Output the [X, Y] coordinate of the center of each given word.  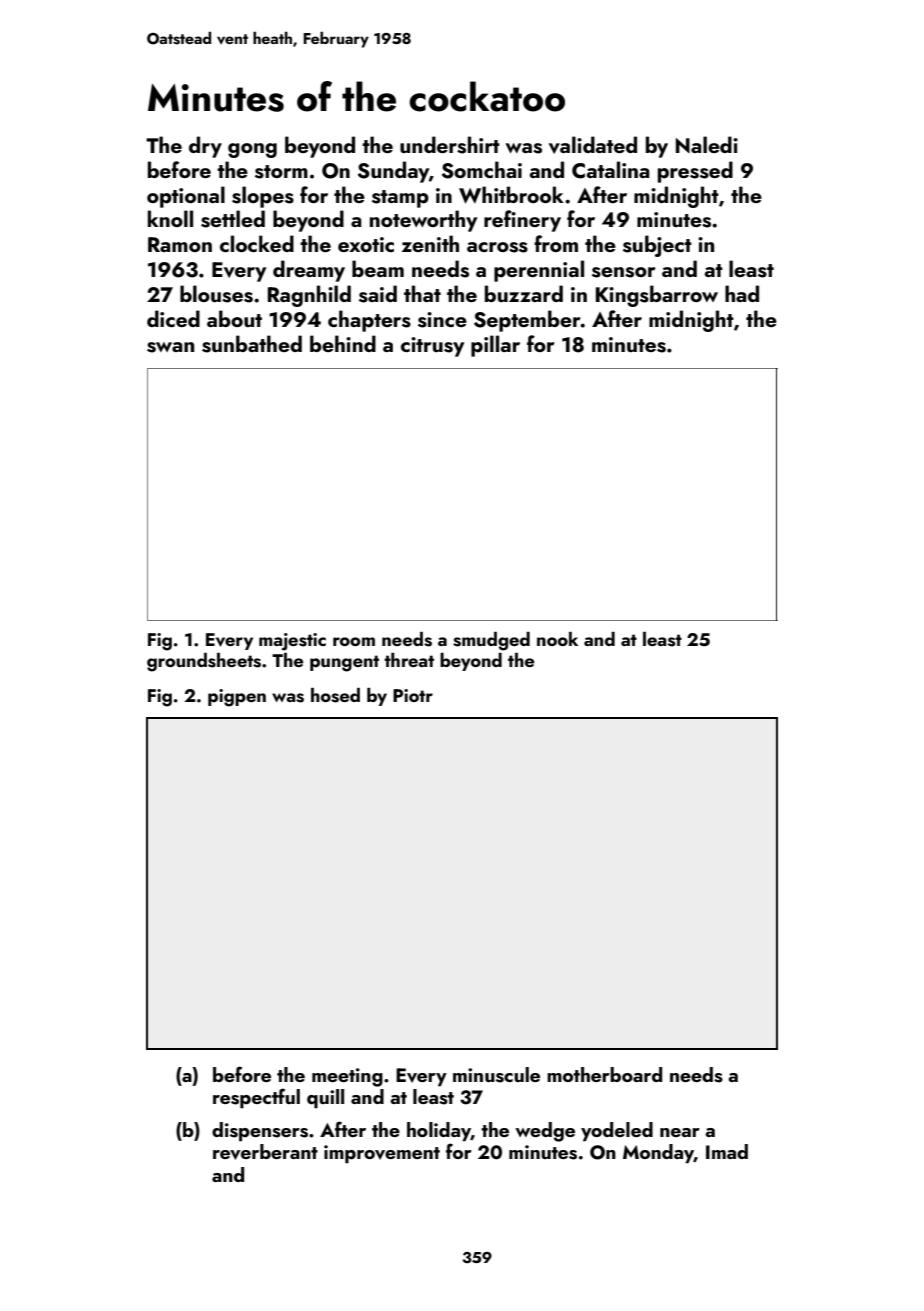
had [742, 293]
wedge [545, 1132]
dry [205, 147]
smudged [491, 641]
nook [557, 639]
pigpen [237, 698]
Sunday [393, 172]
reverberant [265, 1152]
